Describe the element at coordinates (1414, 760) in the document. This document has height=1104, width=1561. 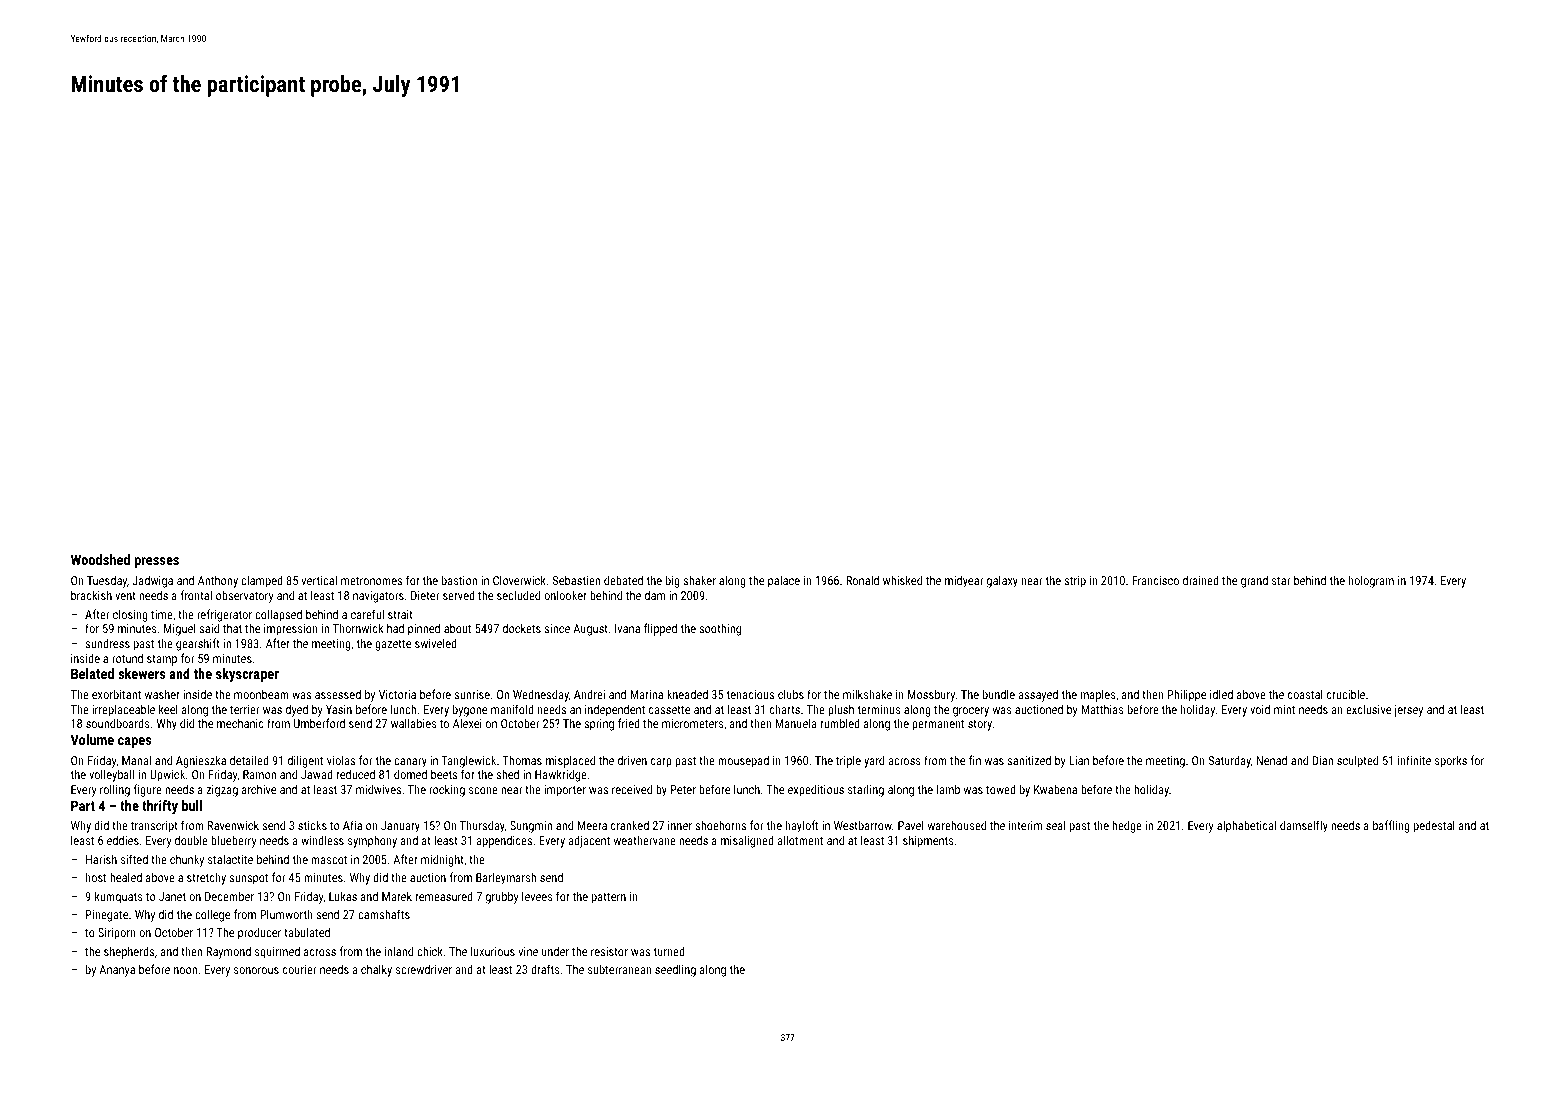
I see `infinite` at that location.
